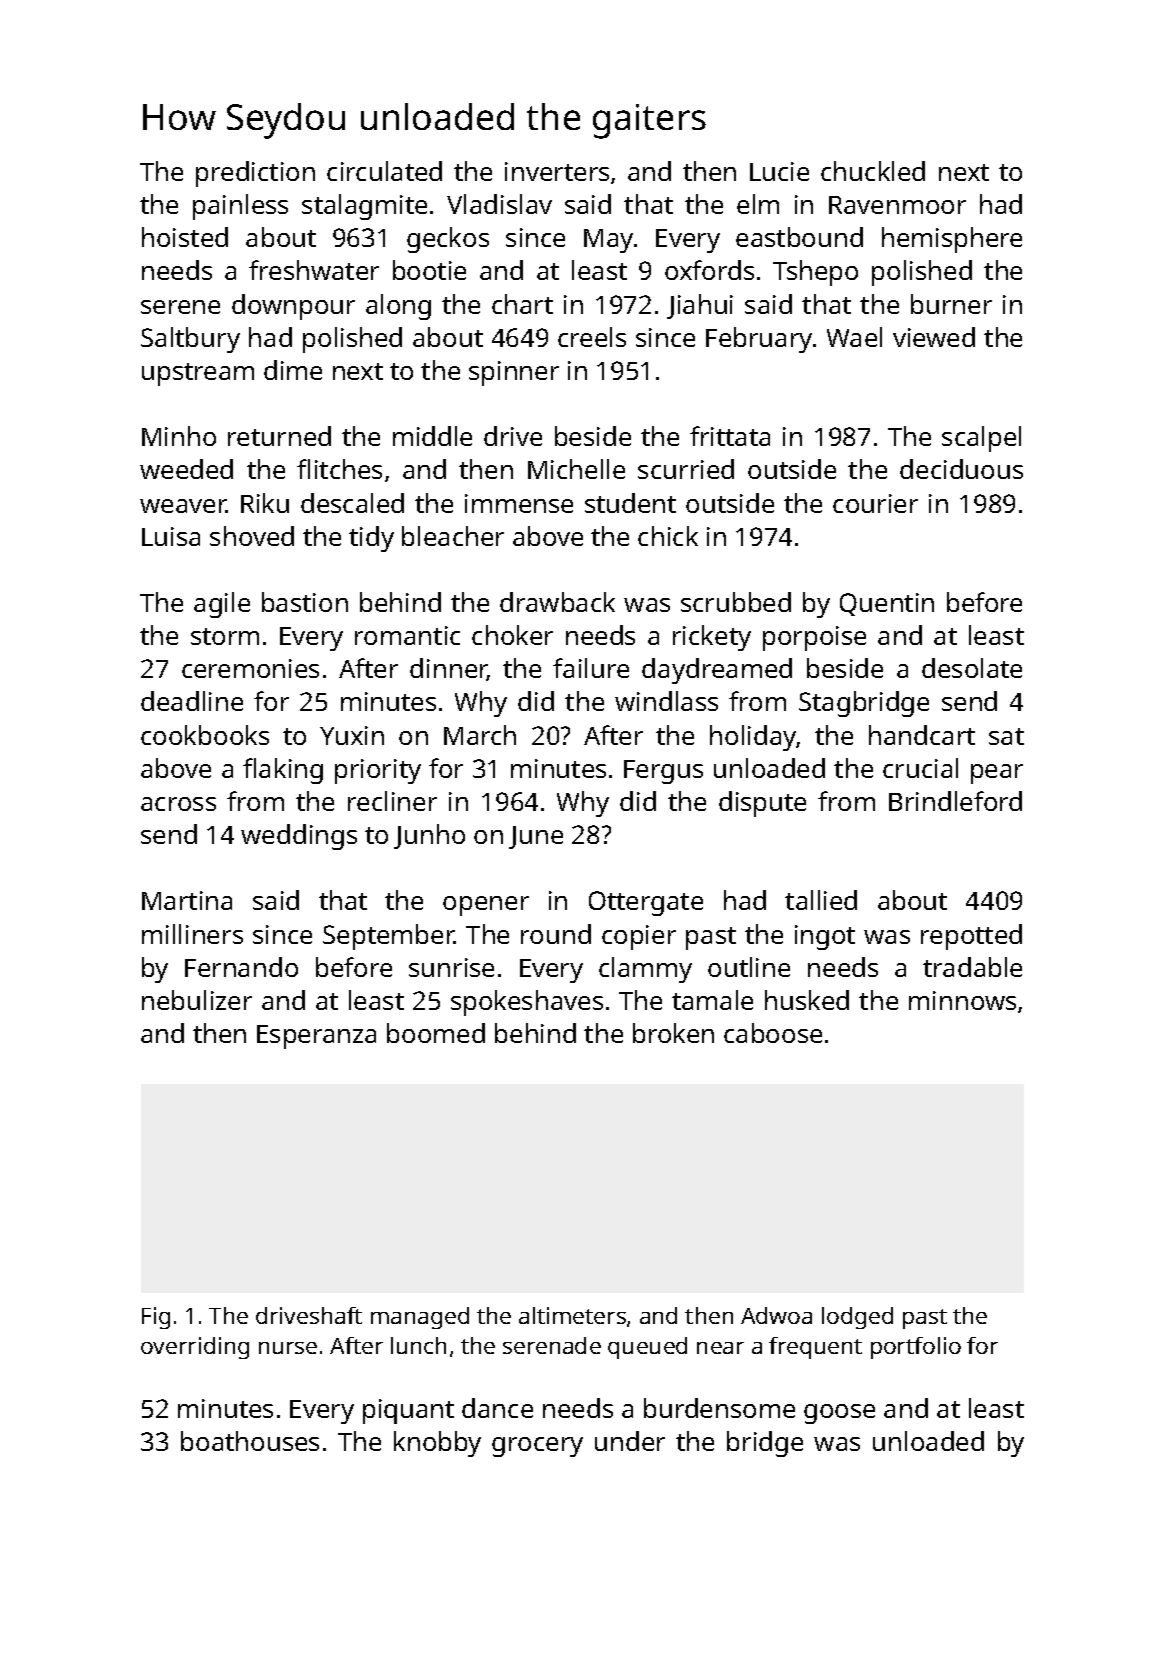 The width and height of the image is (1165, 1654). I want to click on Fernando, so click(241, 967).
